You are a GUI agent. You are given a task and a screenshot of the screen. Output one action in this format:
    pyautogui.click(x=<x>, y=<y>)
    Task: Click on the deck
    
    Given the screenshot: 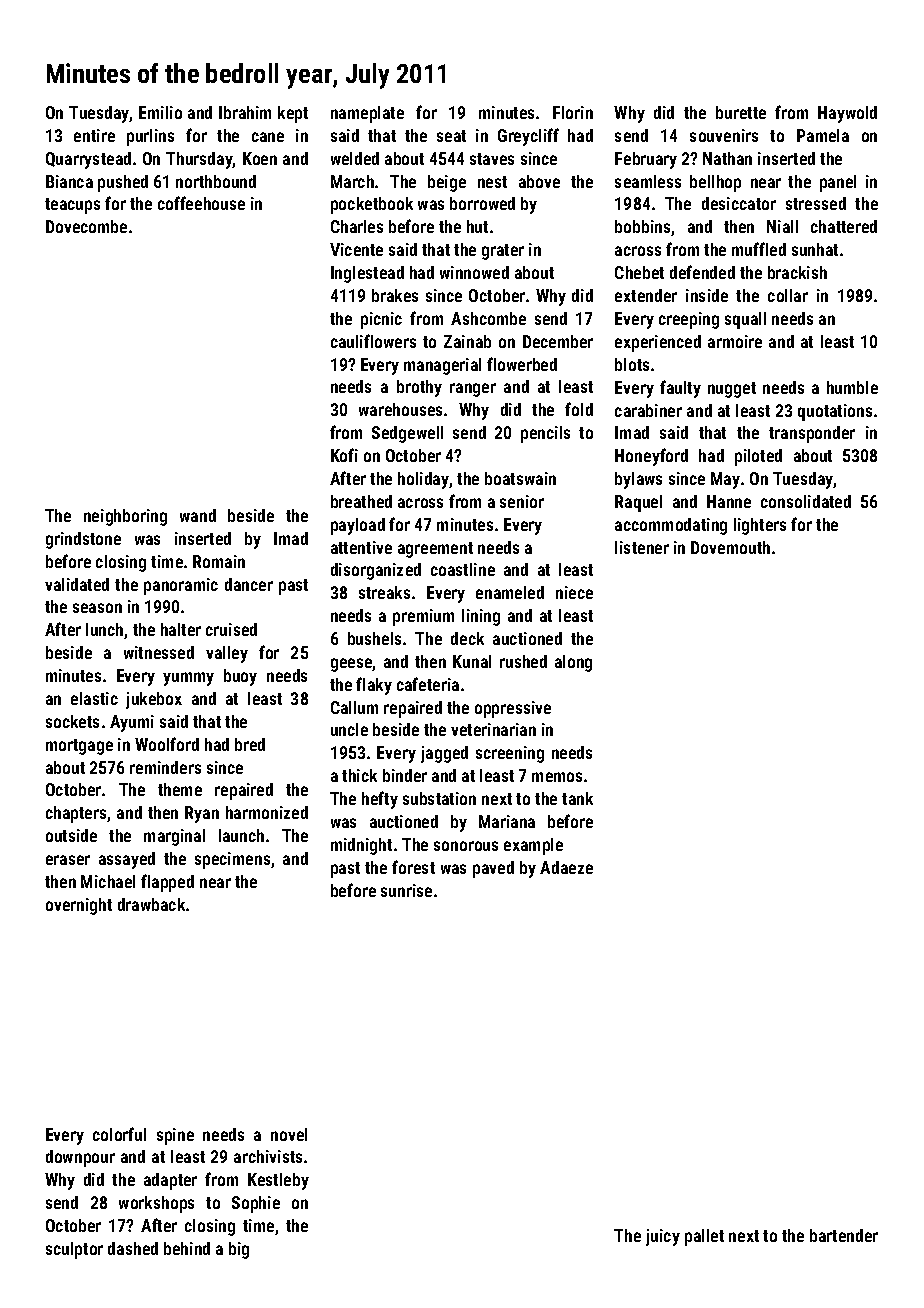 What is the action you would take?
    pyautogui.click(x=467, y=638)
